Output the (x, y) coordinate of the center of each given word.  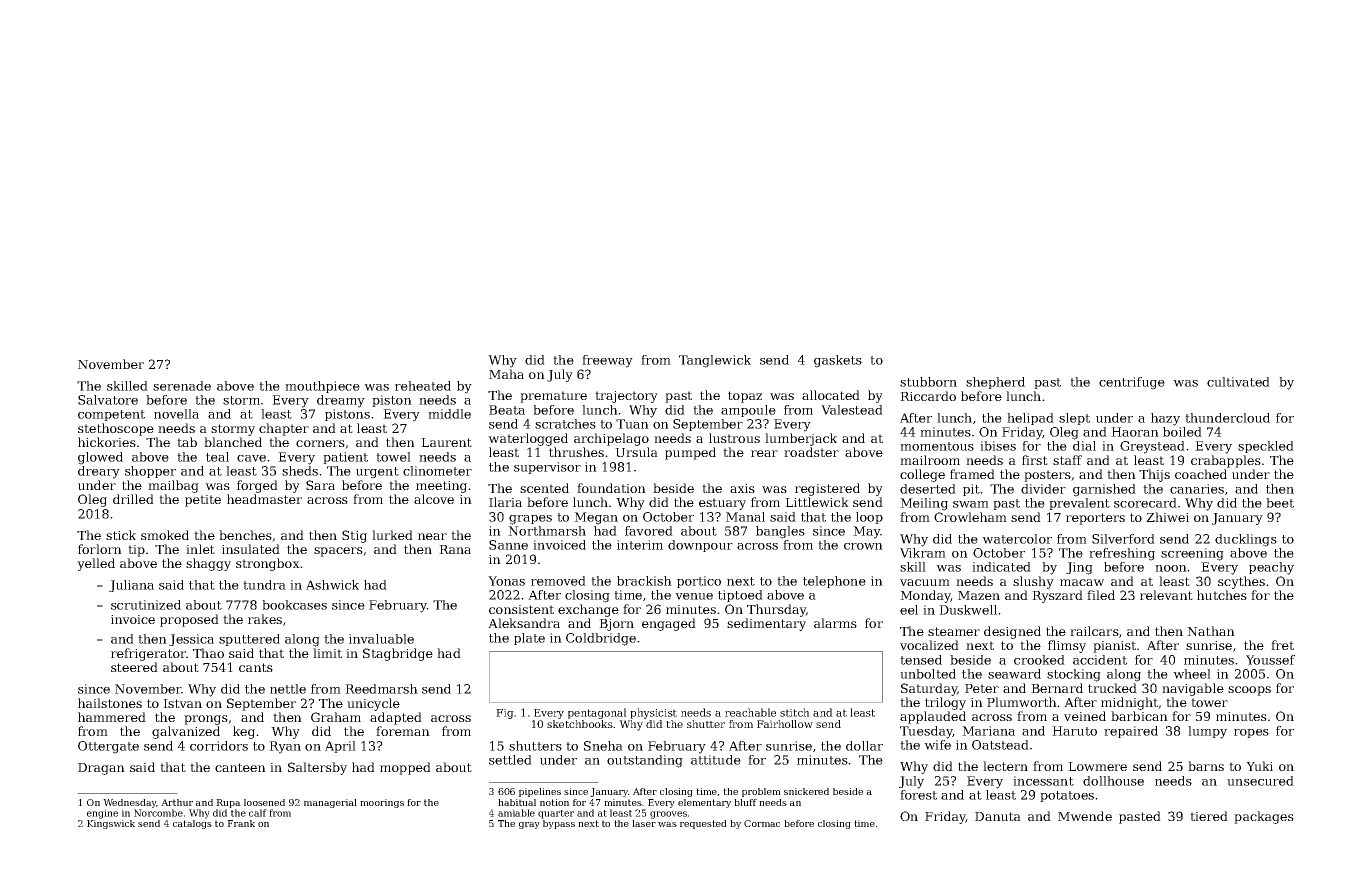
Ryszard (1057, 596)
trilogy (945, 703)
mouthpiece (322, 387)
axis (742, 488)
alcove (434, 499)
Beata (507, 410)
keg (244, 732)
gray (529, 825)
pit (971, 490)
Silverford (1123, 539)
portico (699, 582)
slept (1074, 419)
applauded (933, 717)
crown (863, 546)
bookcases (294, 605)
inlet (200, 549)
